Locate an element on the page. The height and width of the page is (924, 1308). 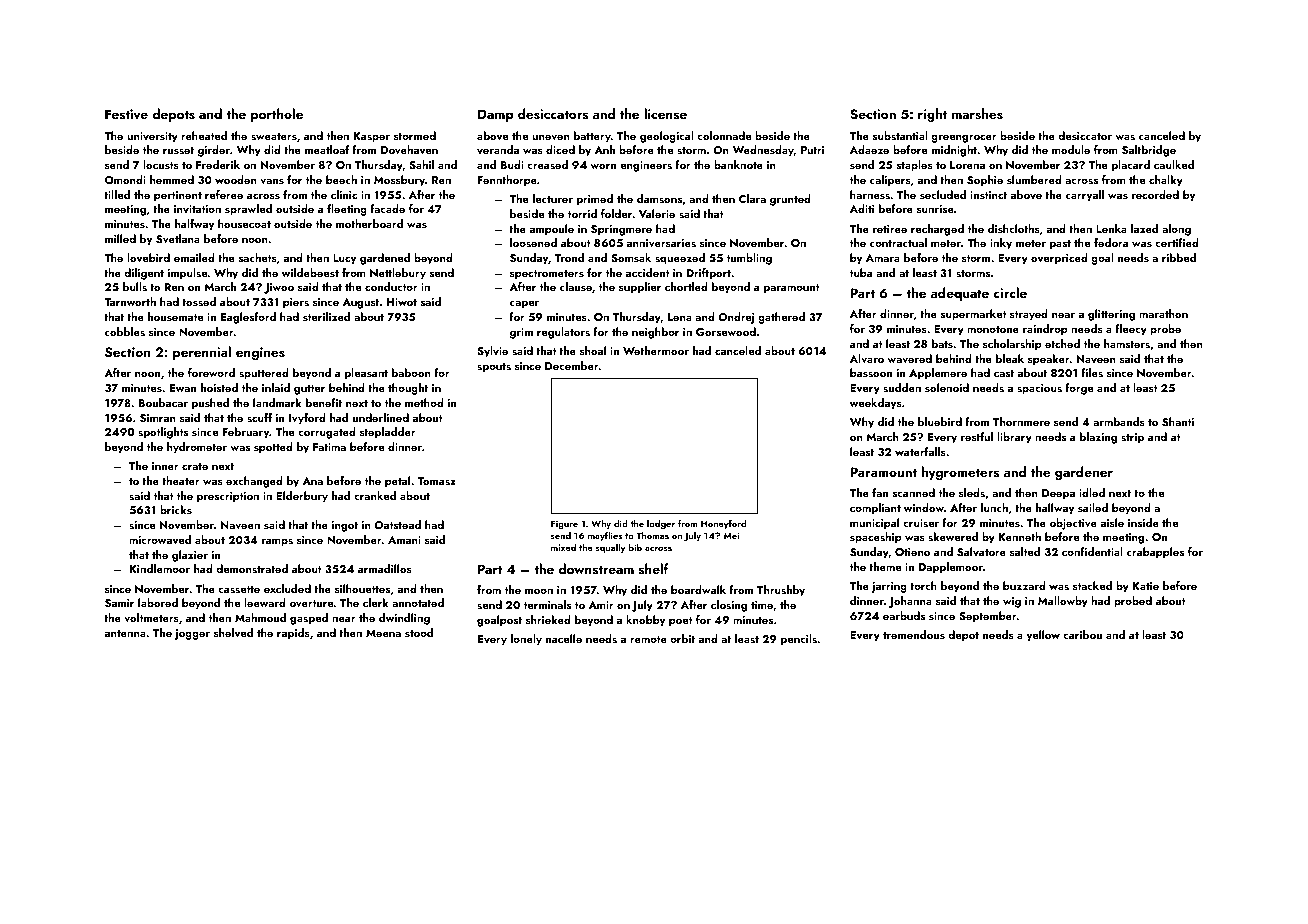
Frederik is located at coordinates (218, 164).
